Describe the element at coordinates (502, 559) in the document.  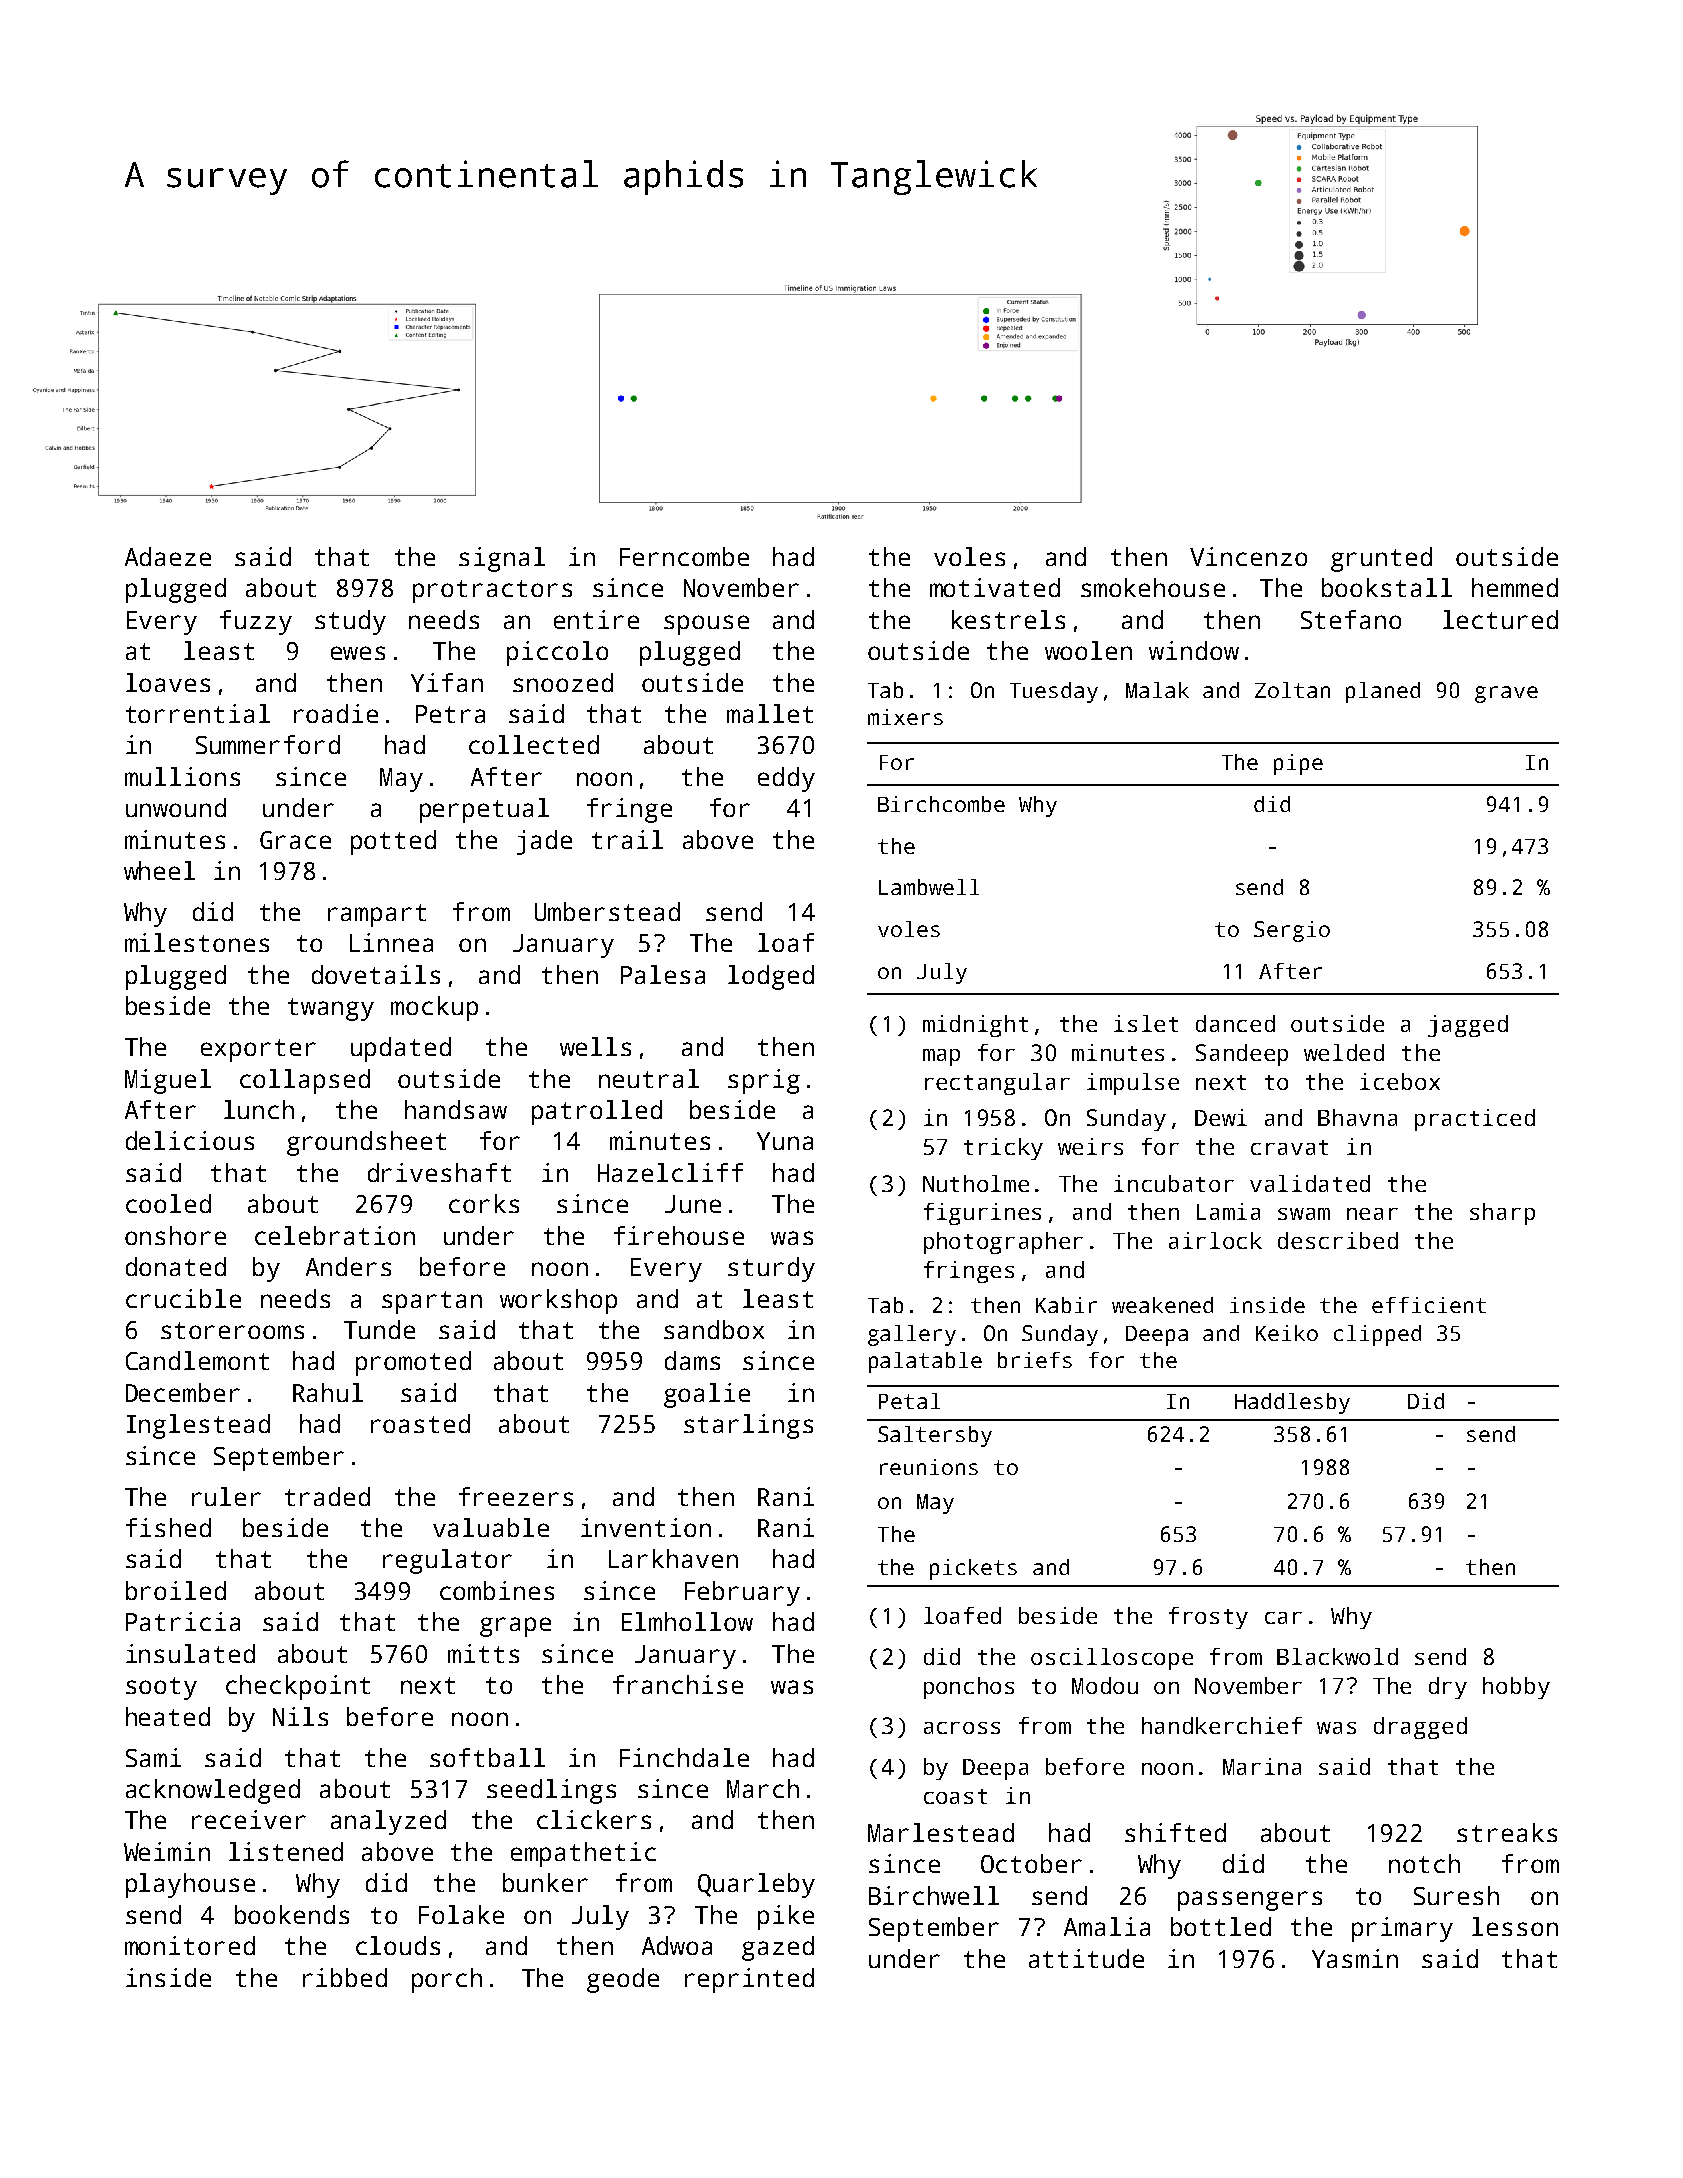
I see `signal` at that location.
